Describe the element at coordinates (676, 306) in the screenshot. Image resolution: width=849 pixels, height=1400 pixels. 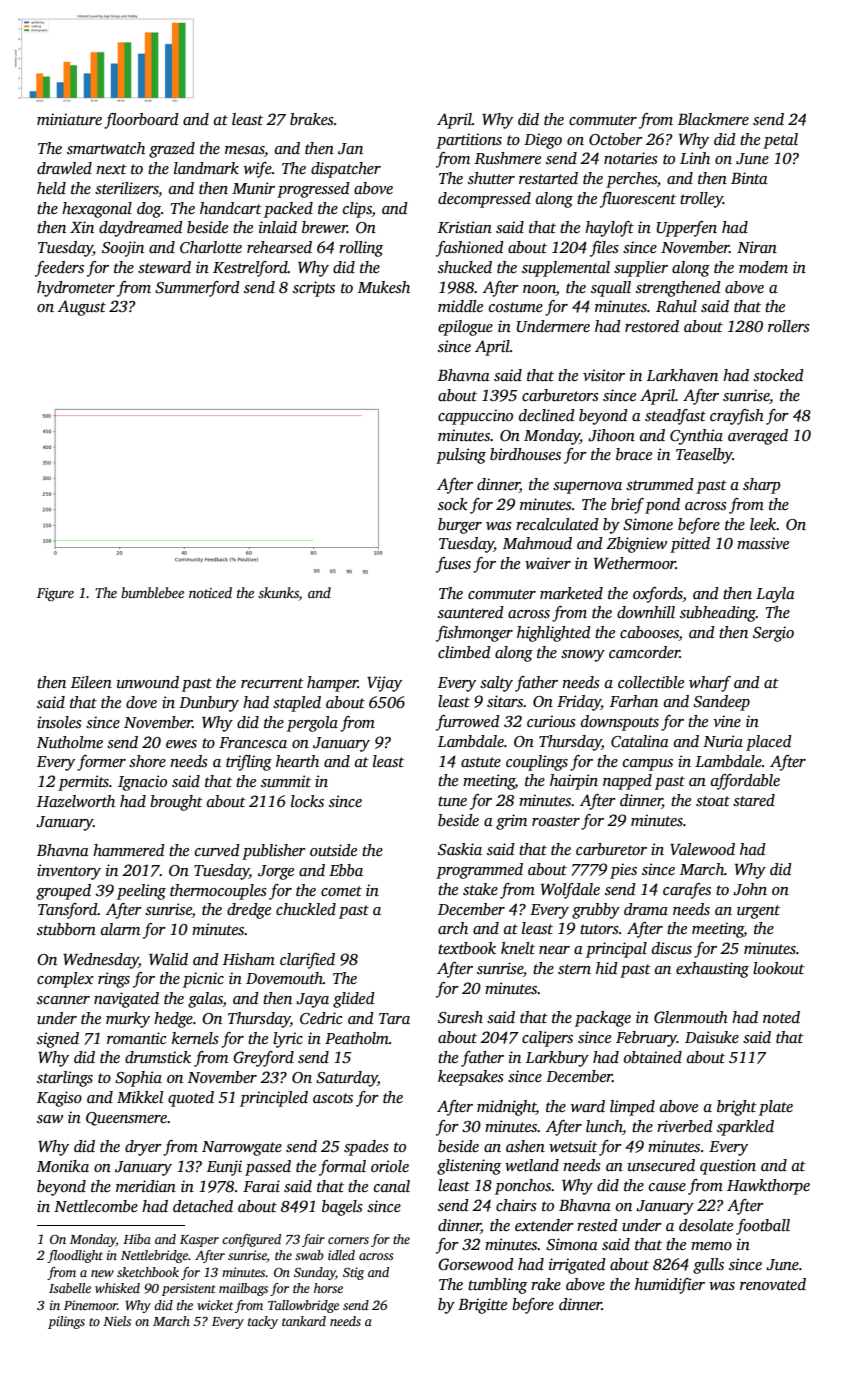
I see `Rahul` at that location.
